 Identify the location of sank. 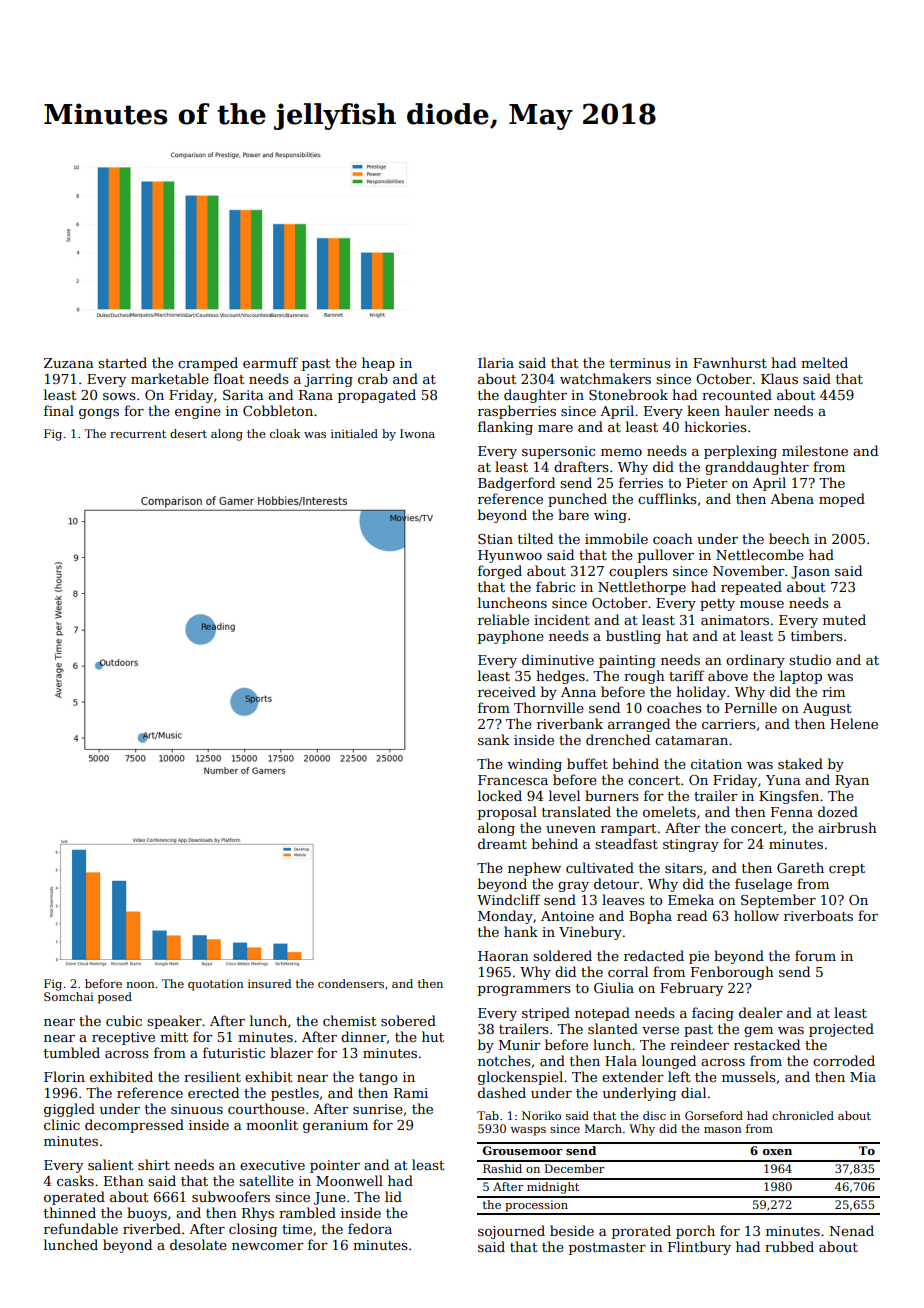
(493, 739).
